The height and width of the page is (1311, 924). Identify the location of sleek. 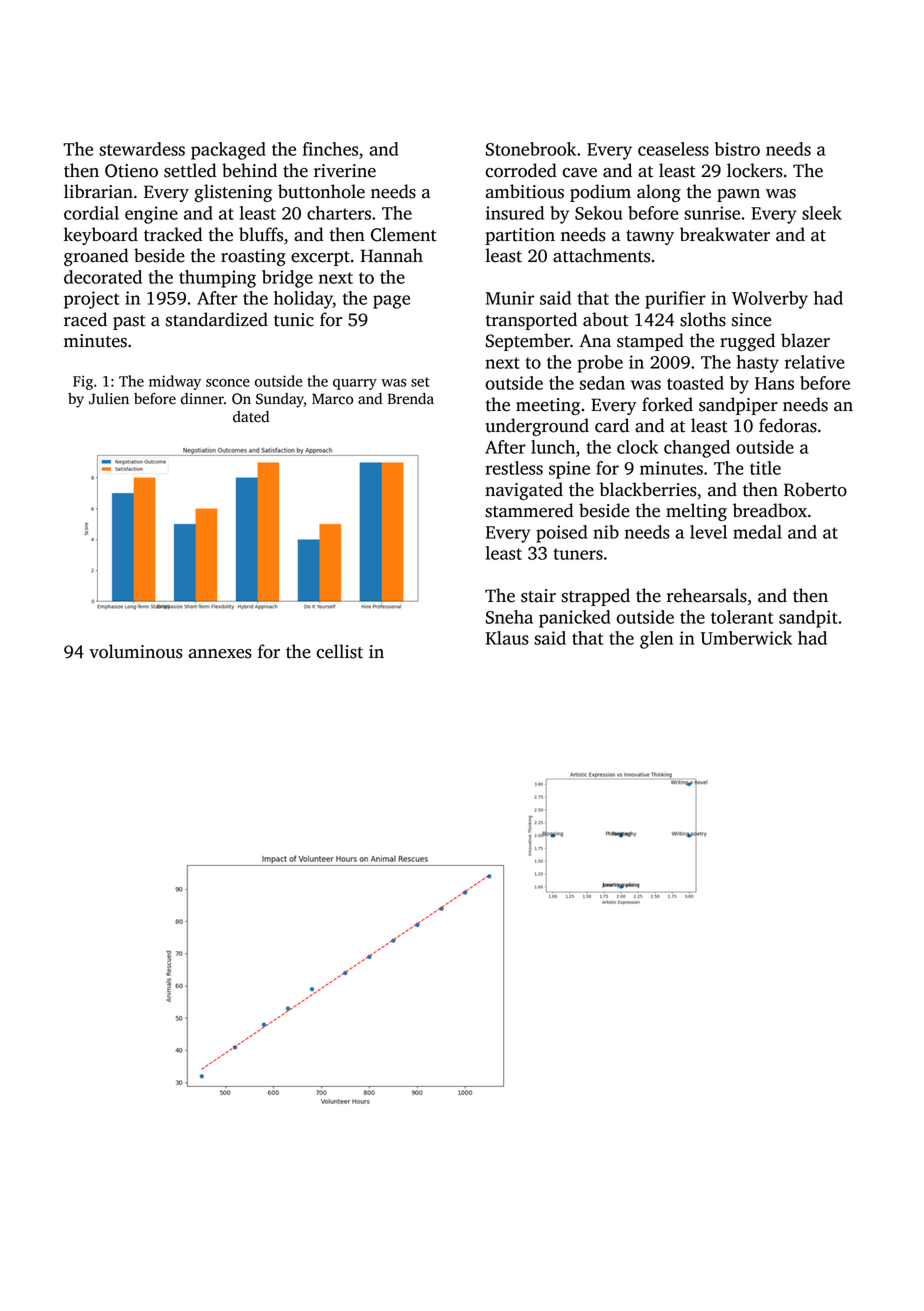
(822, 213).
